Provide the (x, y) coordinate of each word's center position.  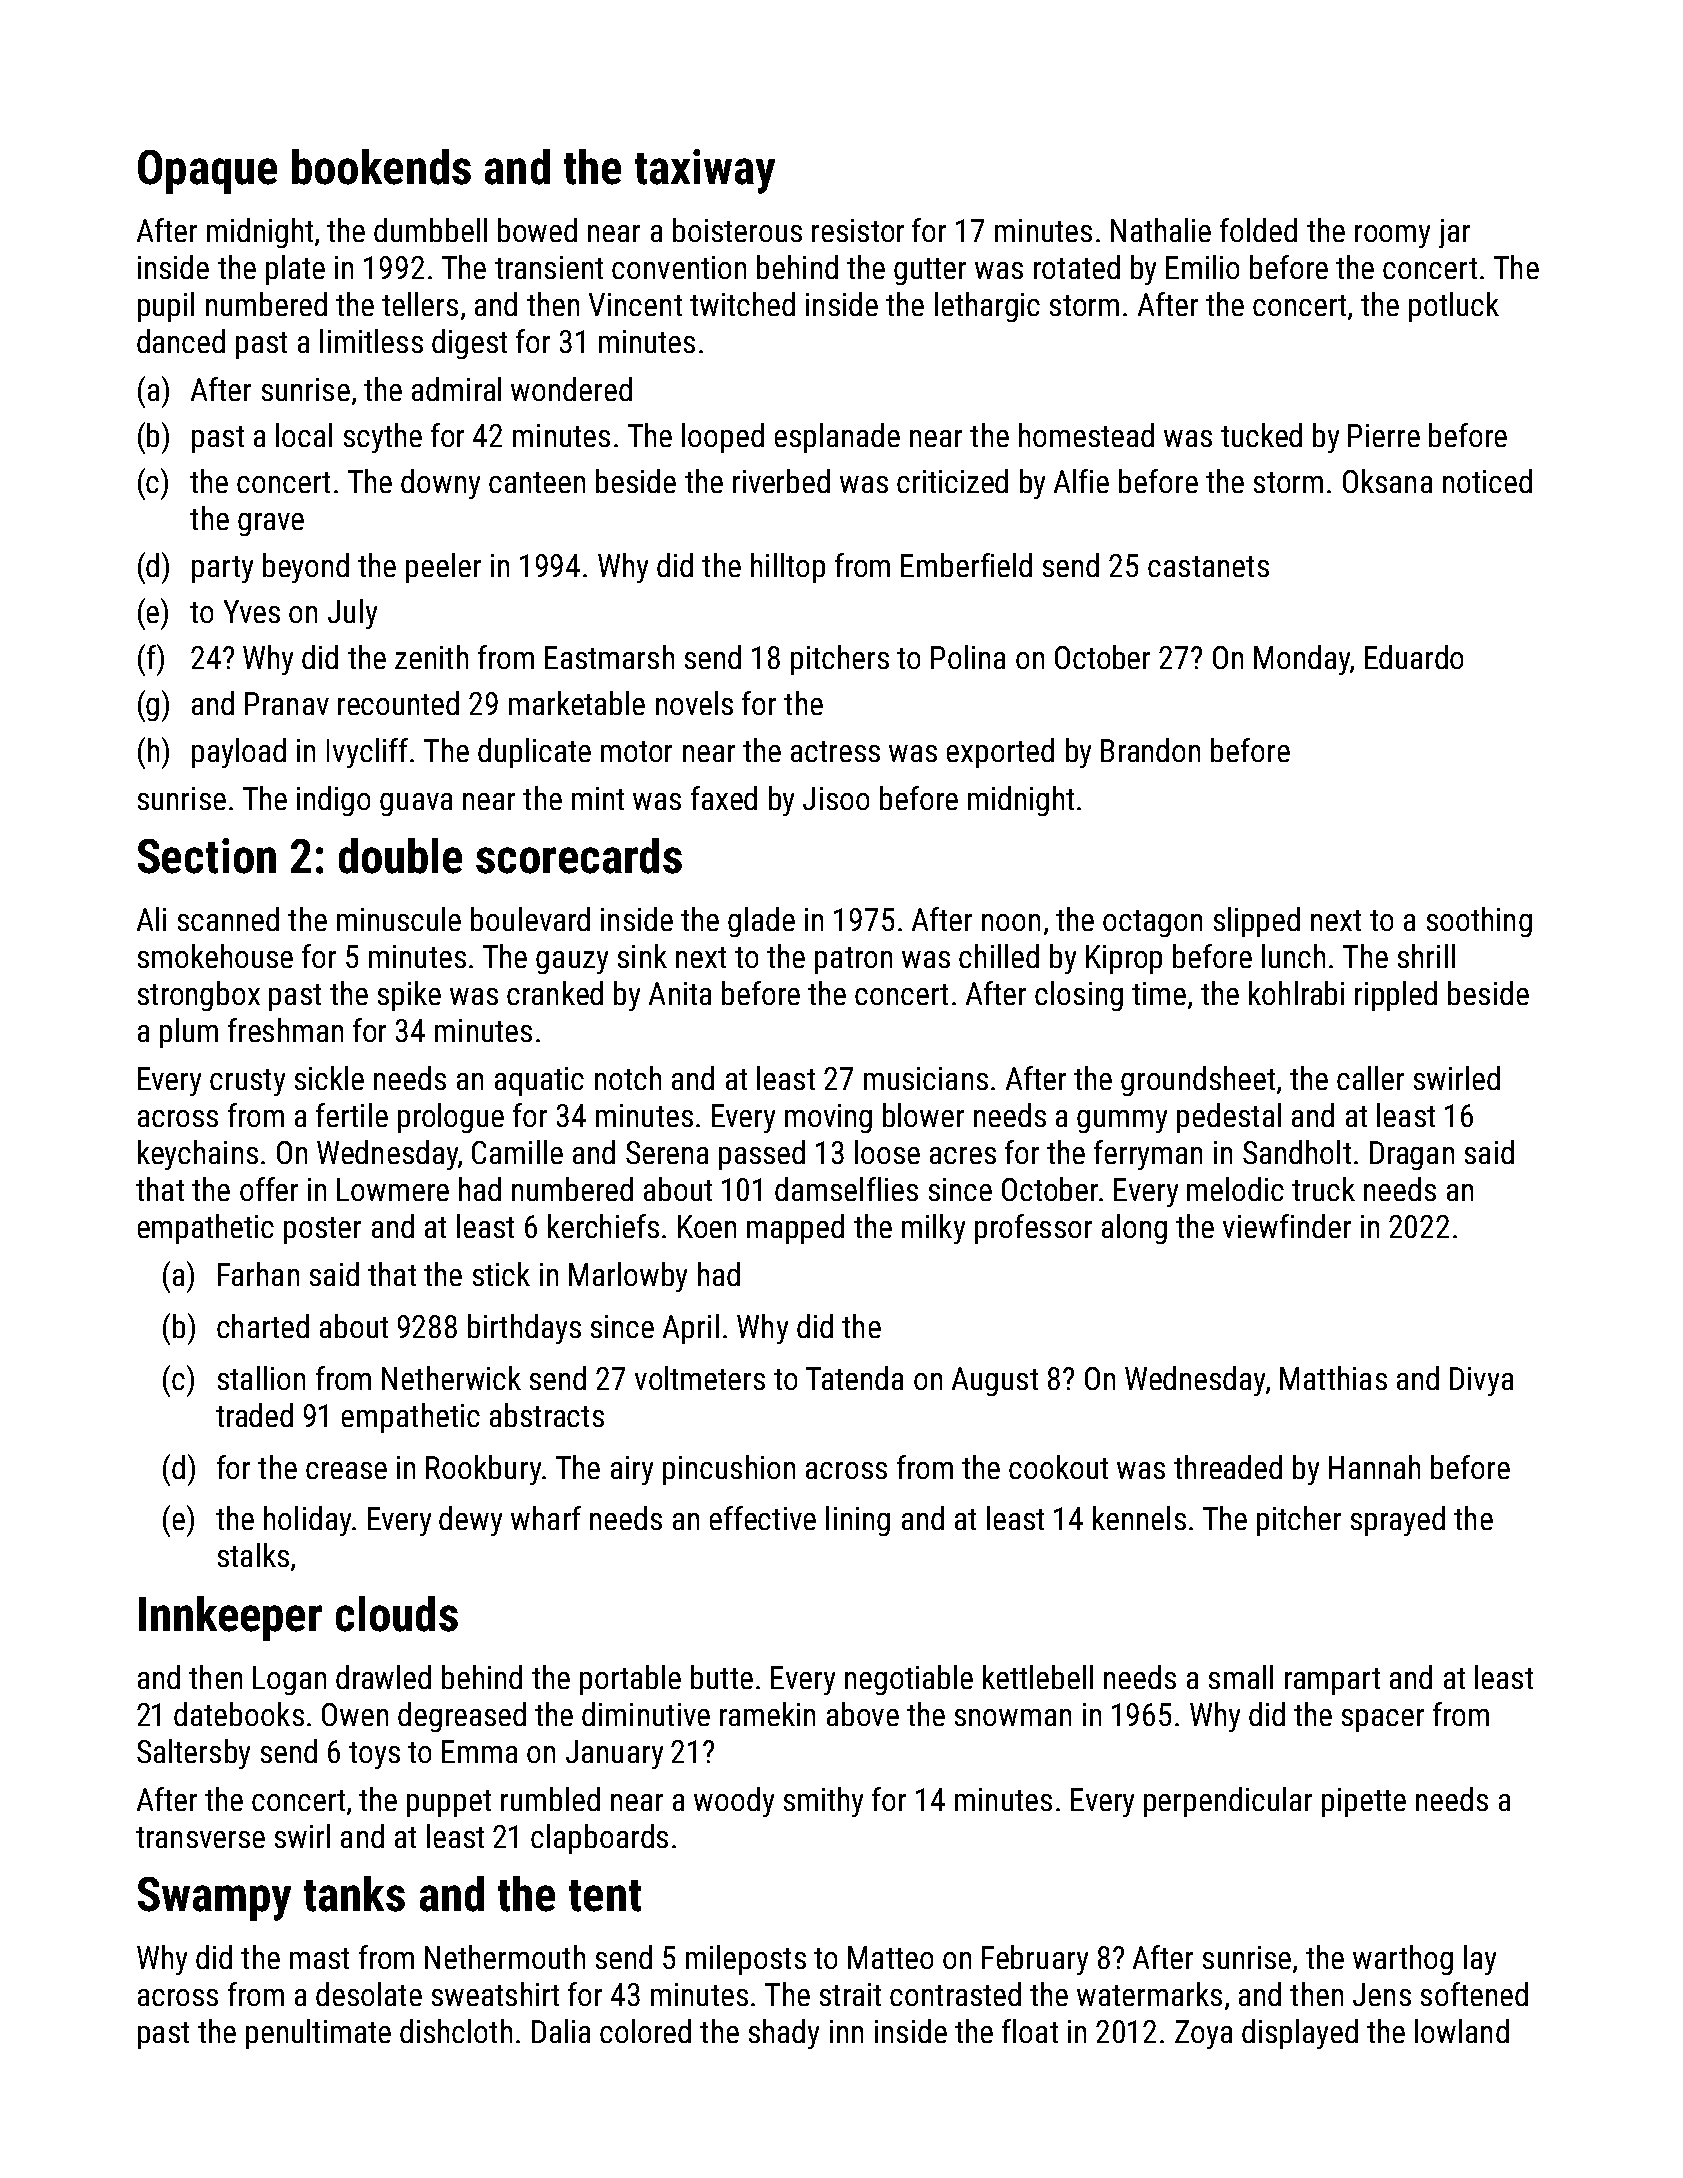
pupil (166, 307)
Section (207, 856)
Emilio (1202, 267)
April (691, 1329)
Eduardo (1414, 657)
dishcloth (456, 2031)
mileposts (746, 1960)
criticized (952, 481)
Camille (517, 1152)
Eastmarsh (609, 657)
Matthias (1333, 1378)
